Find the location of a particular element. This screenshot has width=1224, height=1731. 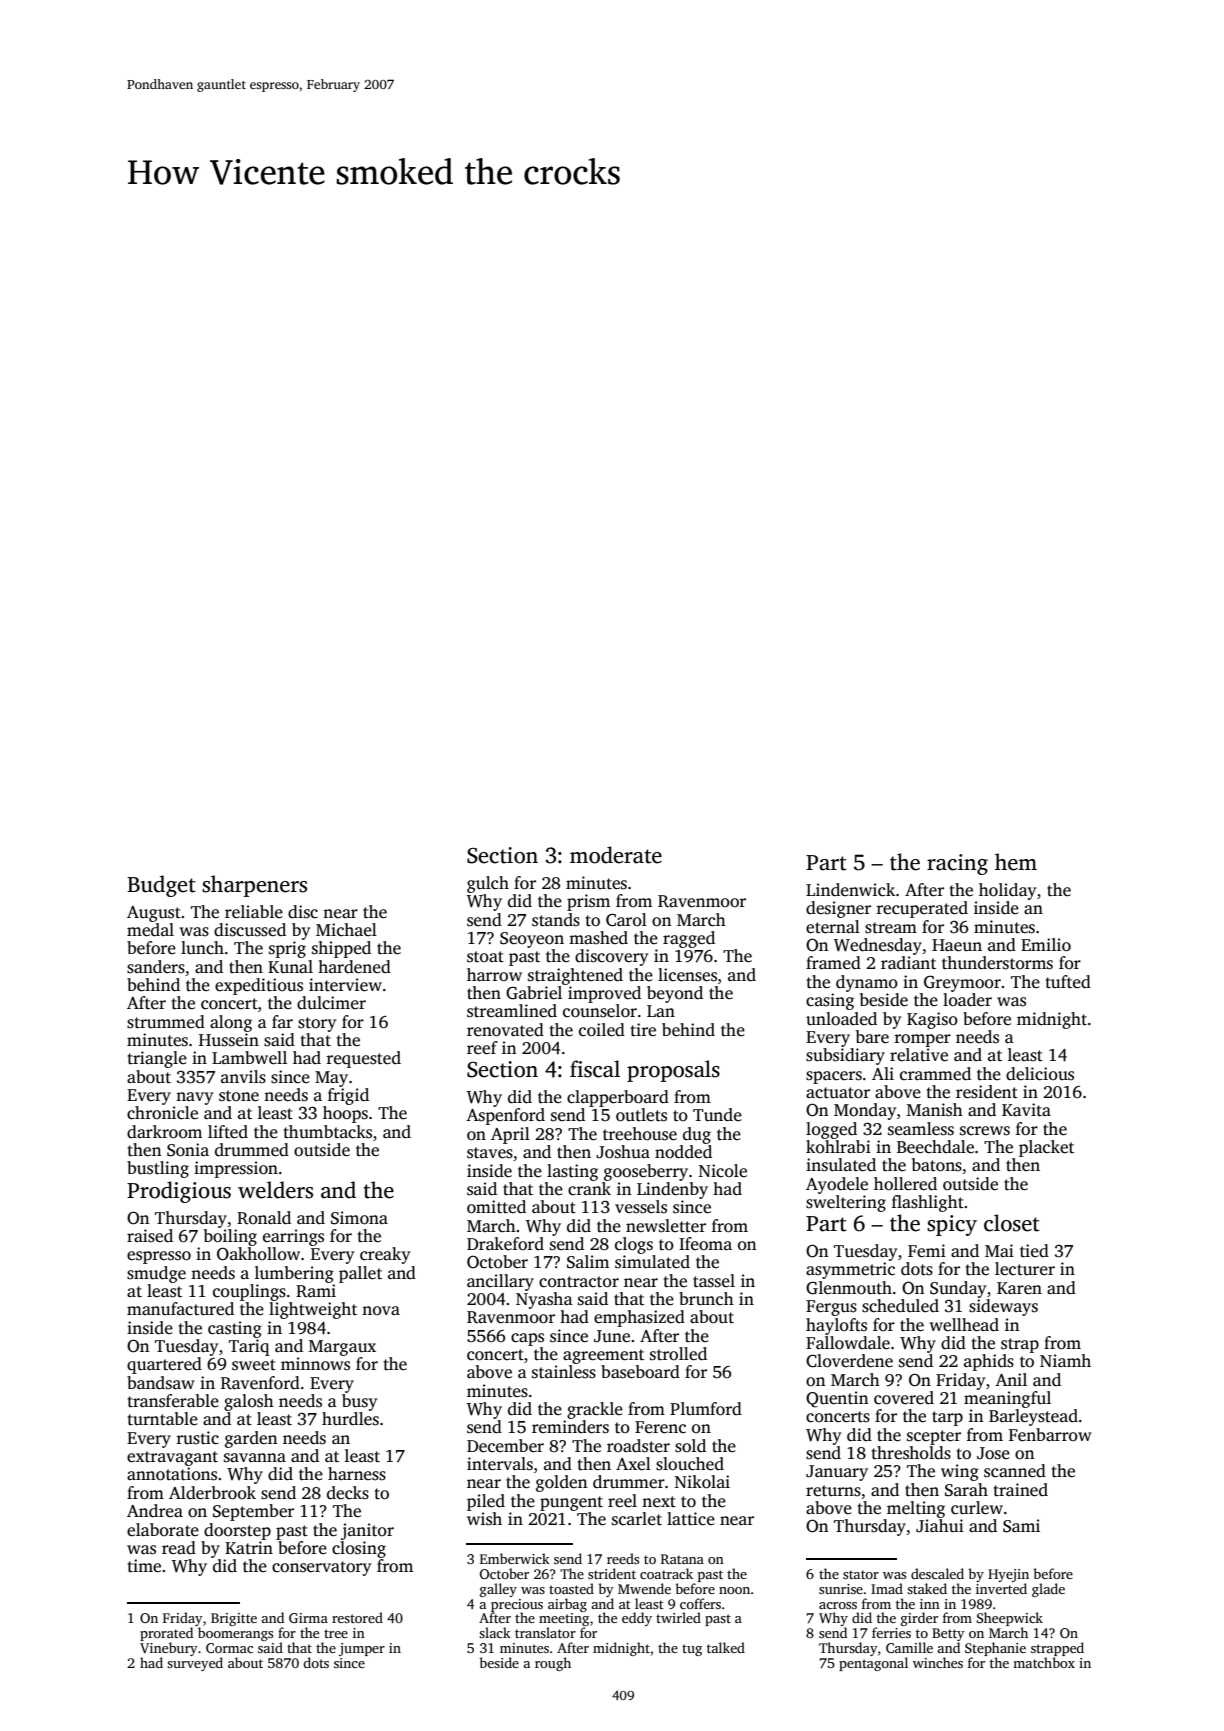

stoat is located at coordinates (485, 957).
